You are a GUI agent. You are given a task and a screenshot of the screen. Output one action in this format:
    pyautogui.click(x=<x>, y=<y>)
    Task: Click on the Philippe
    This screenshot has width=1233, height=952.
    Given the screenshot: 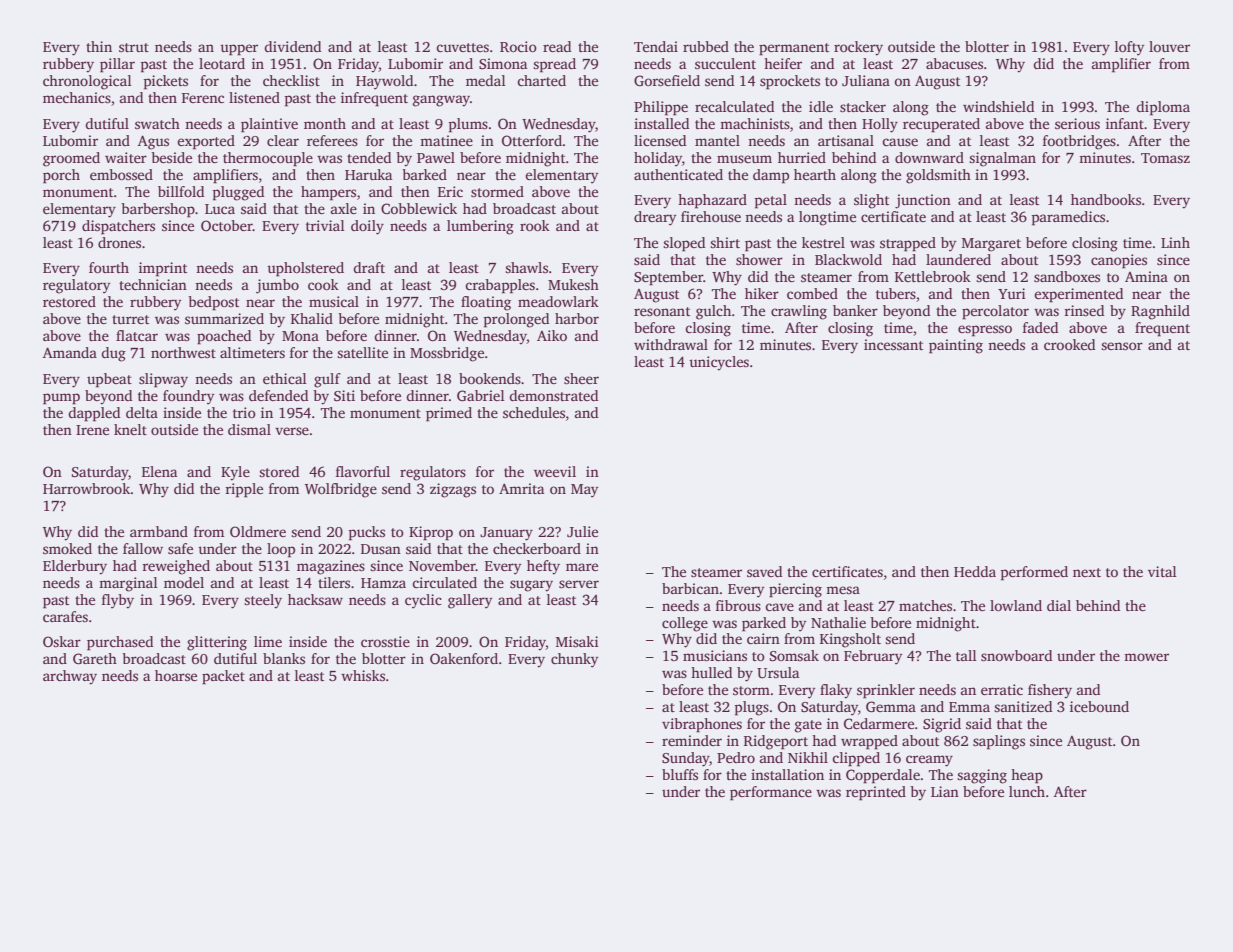 What is the action you would take?
    pyautogui.click(x=661, y=108)
